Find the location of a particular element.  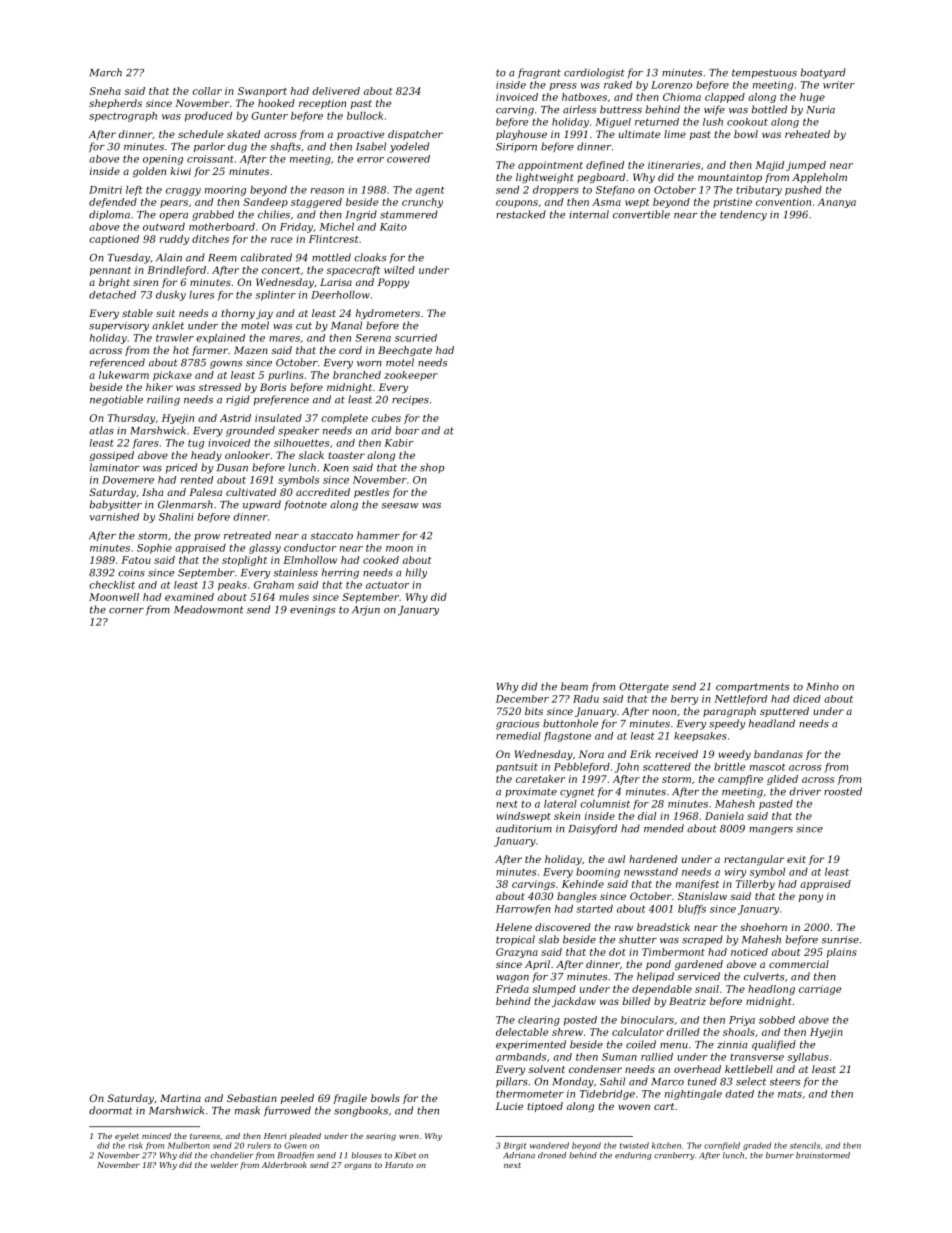

shop is located at coordinates (432, 468).
